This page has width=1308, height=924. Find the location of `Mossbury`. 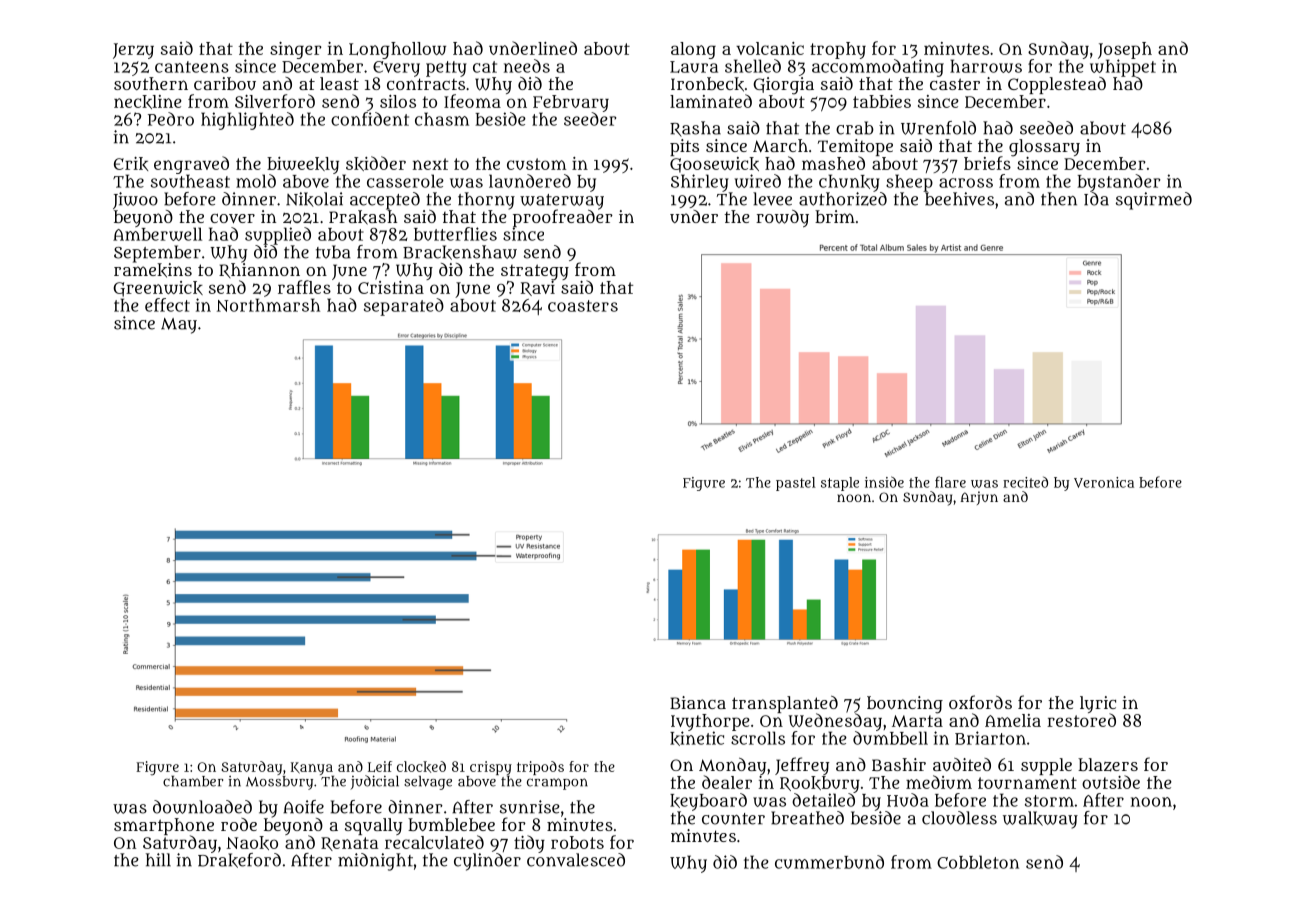

Mossbury is located at coordinates (279, 783).
